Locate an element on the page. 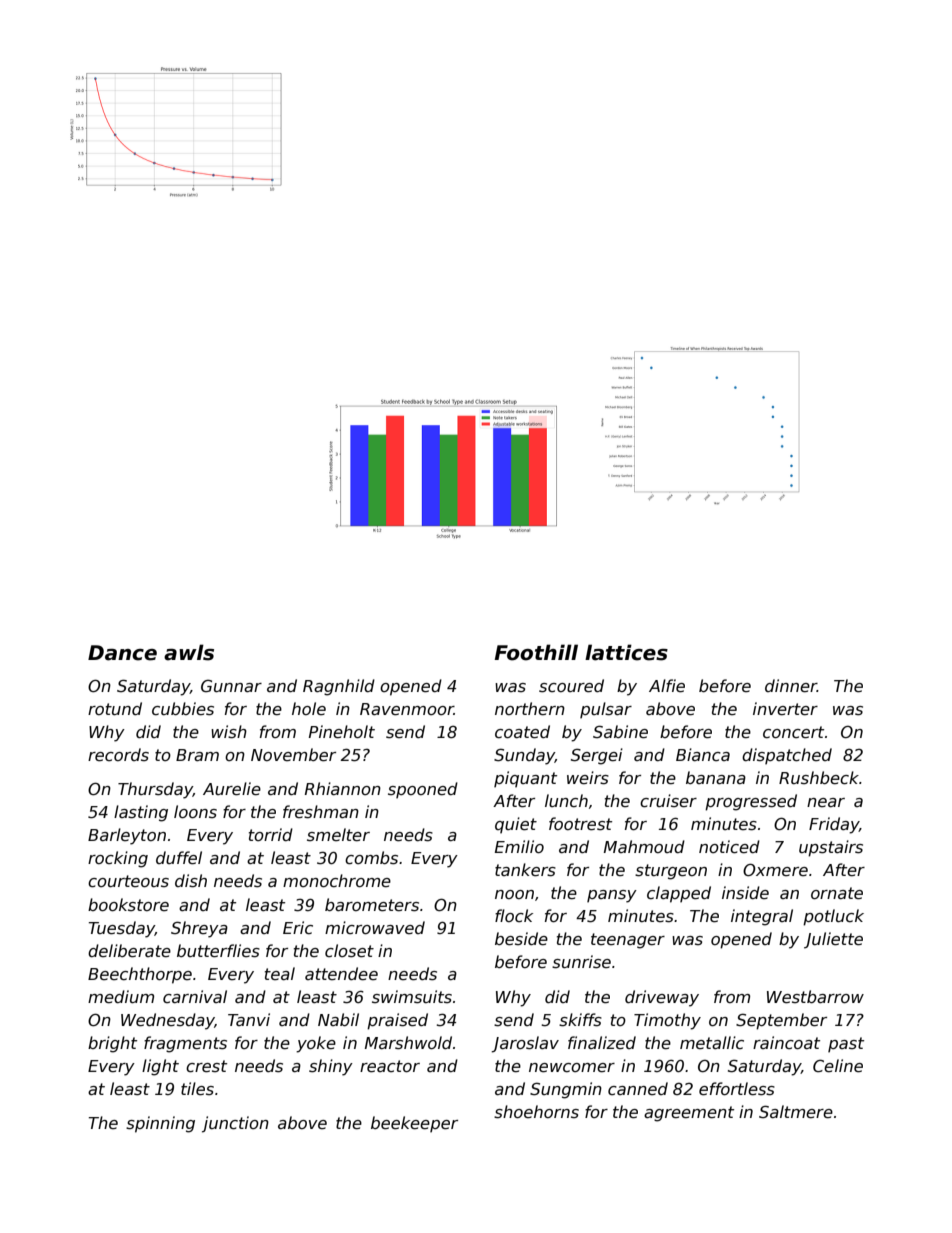 The height and width of the document is (1233, 952). newcomer is located at coordinates (572, 1068).
